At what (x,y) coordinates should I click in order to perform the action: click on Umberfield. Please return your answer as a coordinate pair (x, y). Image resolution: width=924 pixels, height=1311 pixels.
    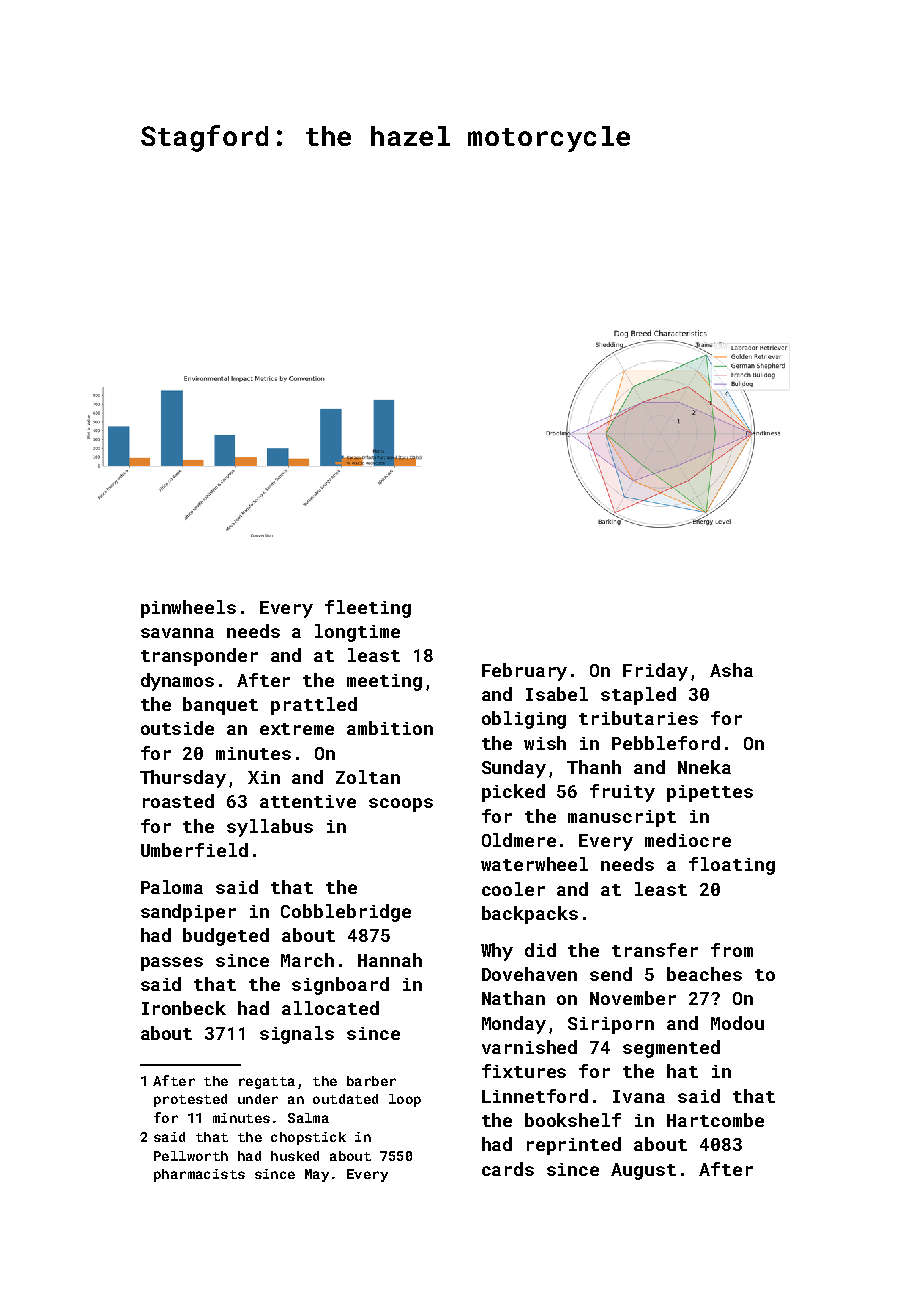
    Looking at the image, I should click on (194, 850).
